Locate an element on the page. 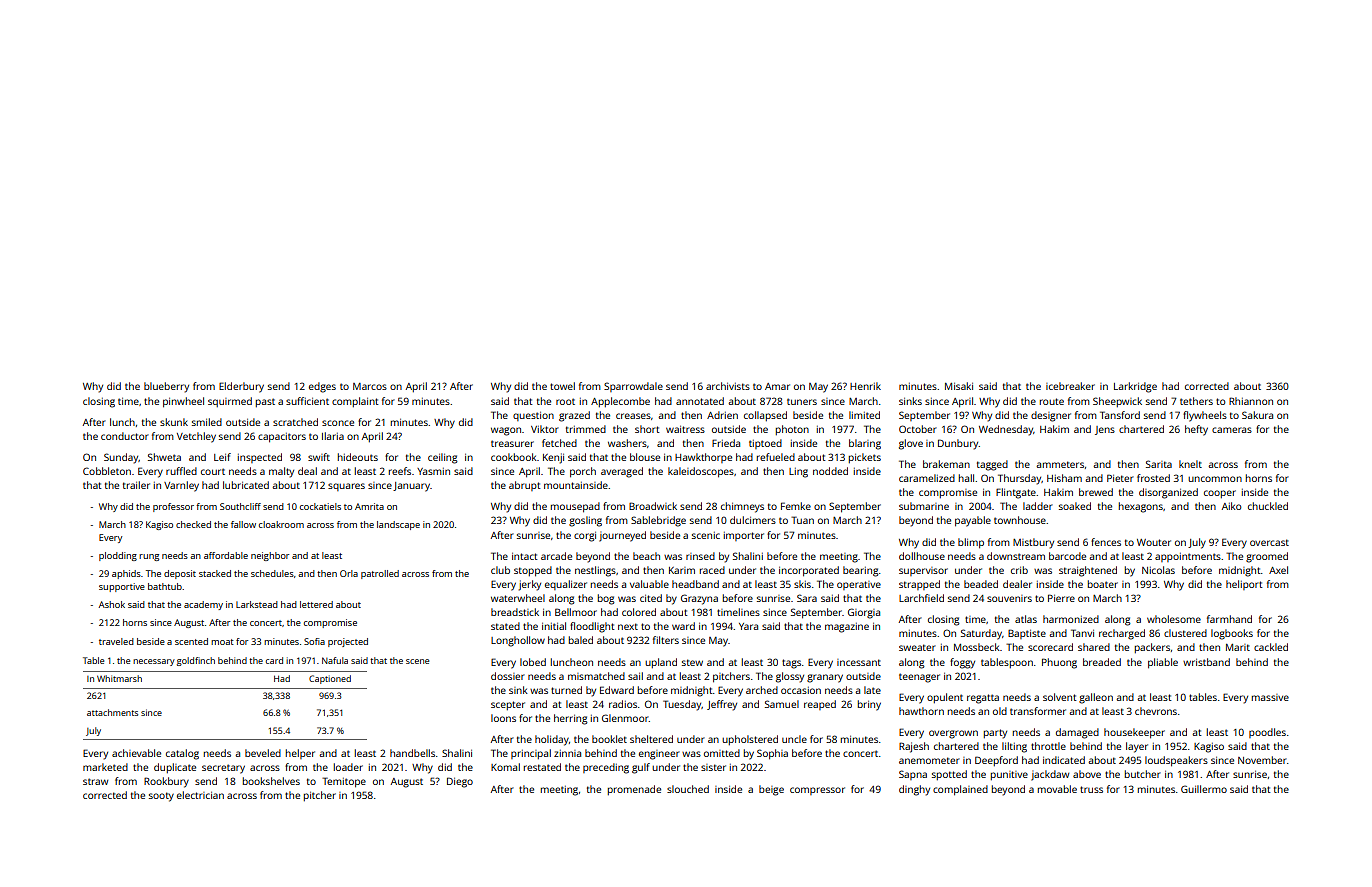 The height and width of the document is (887, 1372). compressor is located at coordinates (817, 791).
